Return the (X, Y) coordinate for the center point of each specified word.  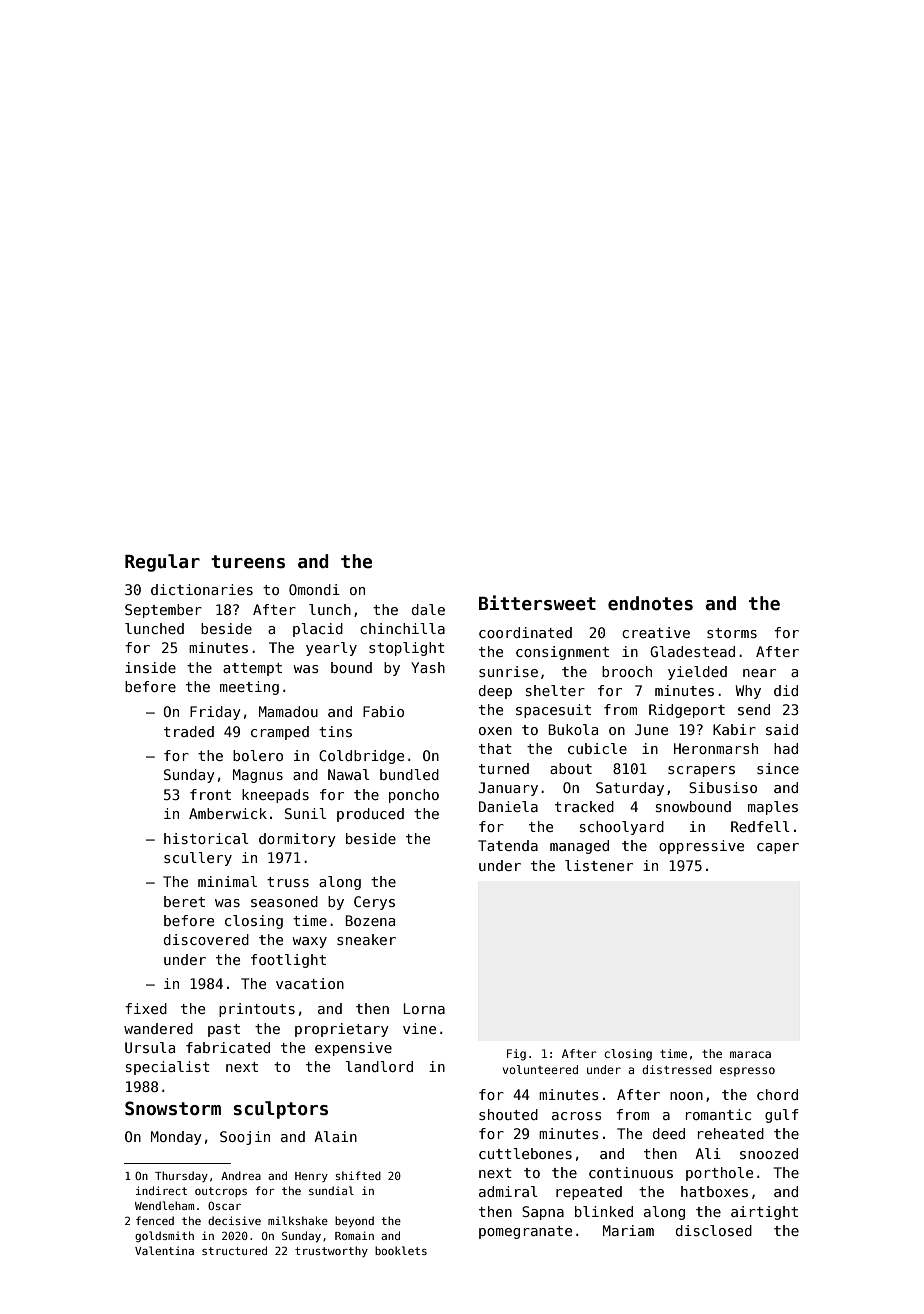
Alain (335, 1136)
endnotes (650, 603)
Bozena (370, 920)
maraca (750, 1054)
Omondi (314, 589)
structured (234, 1250)
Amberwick (228, 813)
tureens (248, 562)
